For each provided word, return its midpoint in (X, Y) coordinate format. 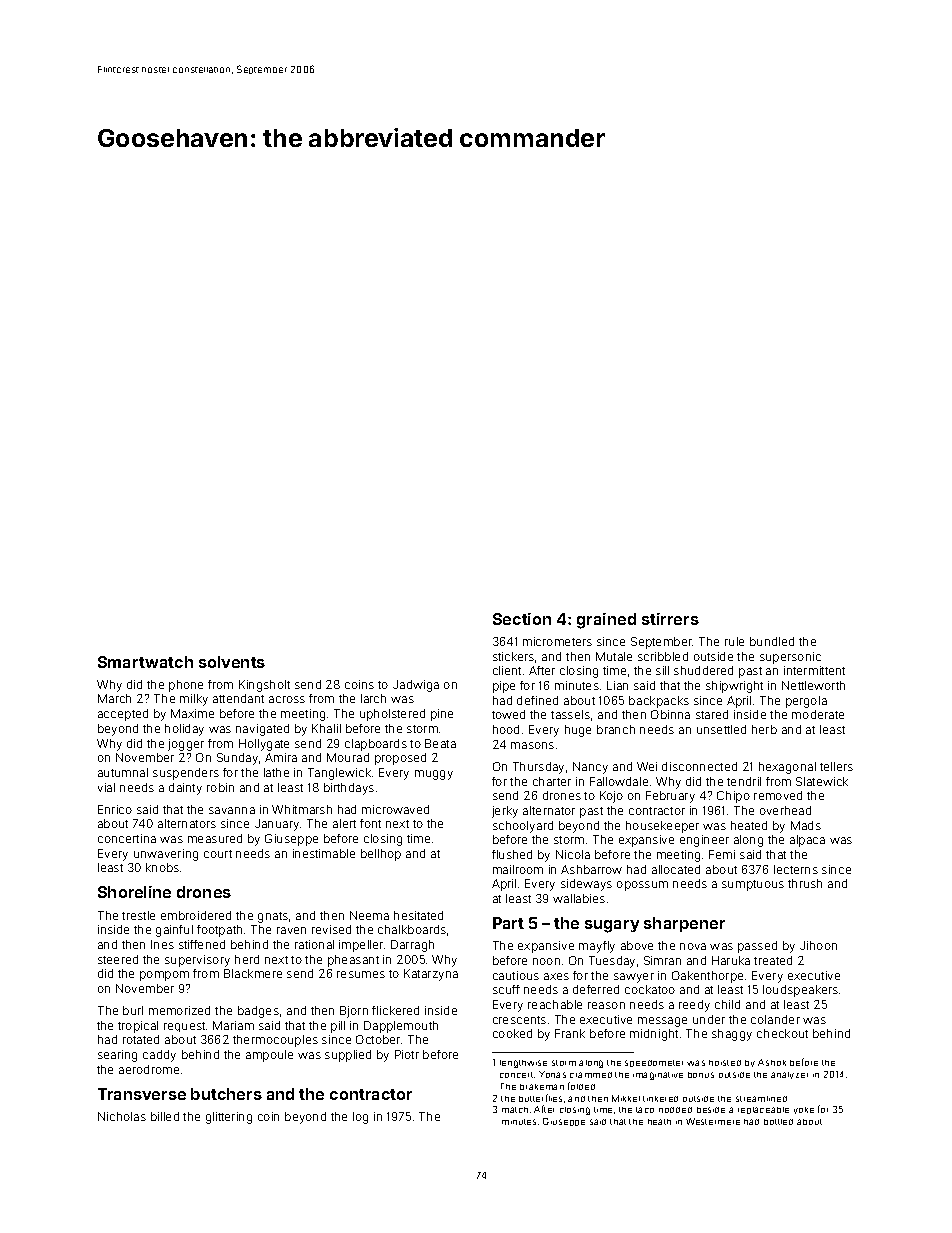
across (287, 699)
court (218, 854)
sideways (586, 885)
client (507, 670)
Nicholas (122, 1116)
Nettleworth (813, 685)
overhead (785, 810)
